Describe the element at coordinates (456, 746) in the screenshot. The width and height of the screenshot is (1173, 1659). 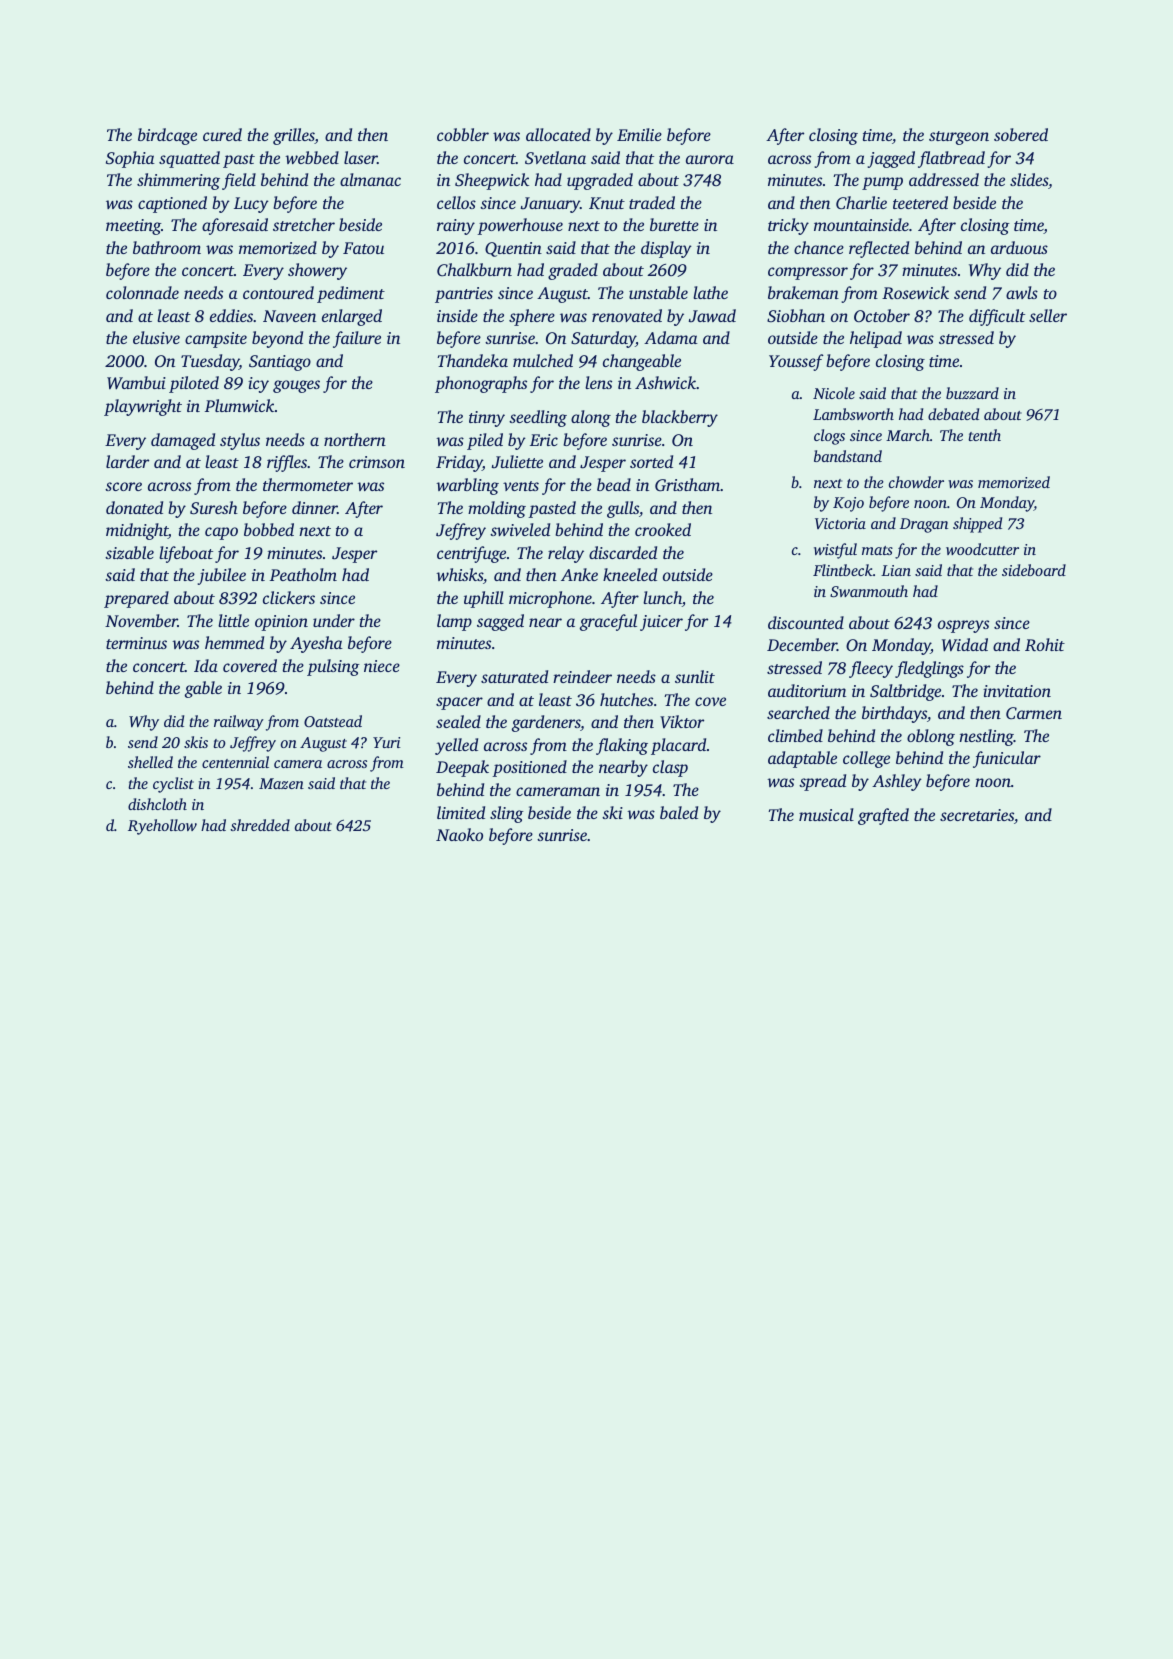
I see `yelled` at that location.
